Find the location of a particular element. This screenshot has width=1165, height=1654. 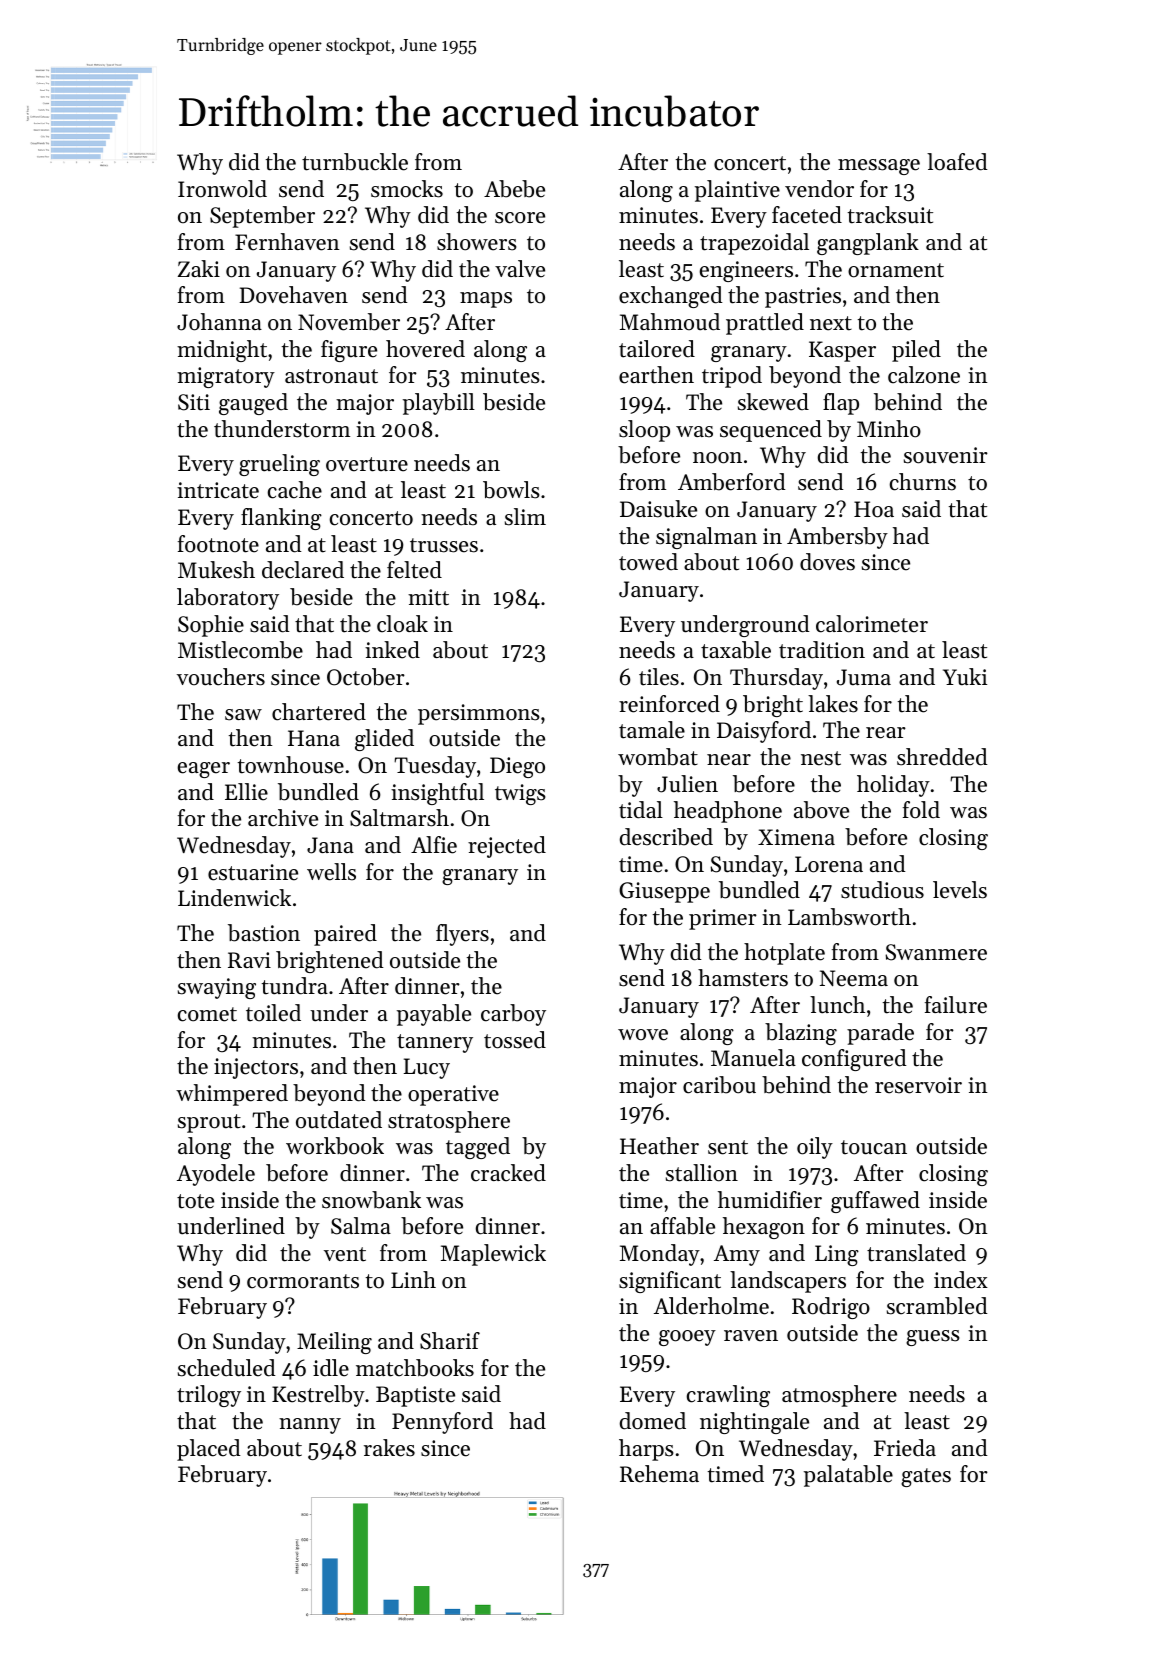

Ironwold is located at coordinates (222, 189).
